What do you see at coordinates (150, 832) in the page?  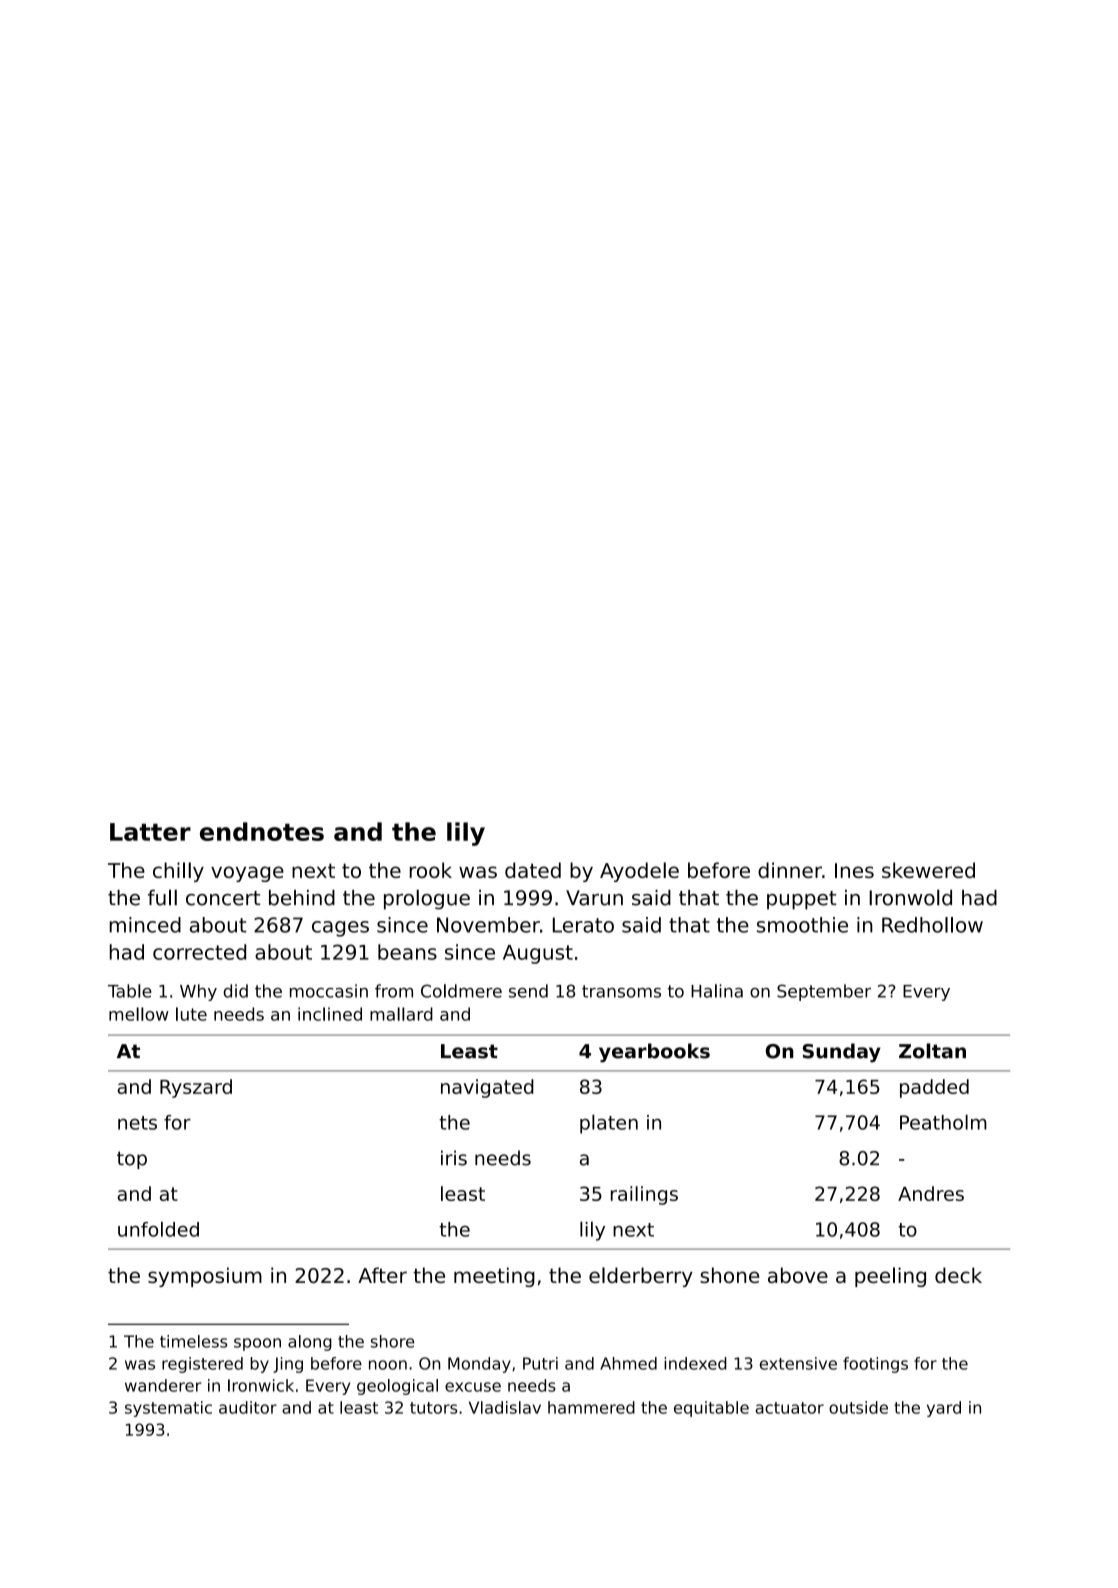 I see `Latter` at bounding box center [150, 832].
